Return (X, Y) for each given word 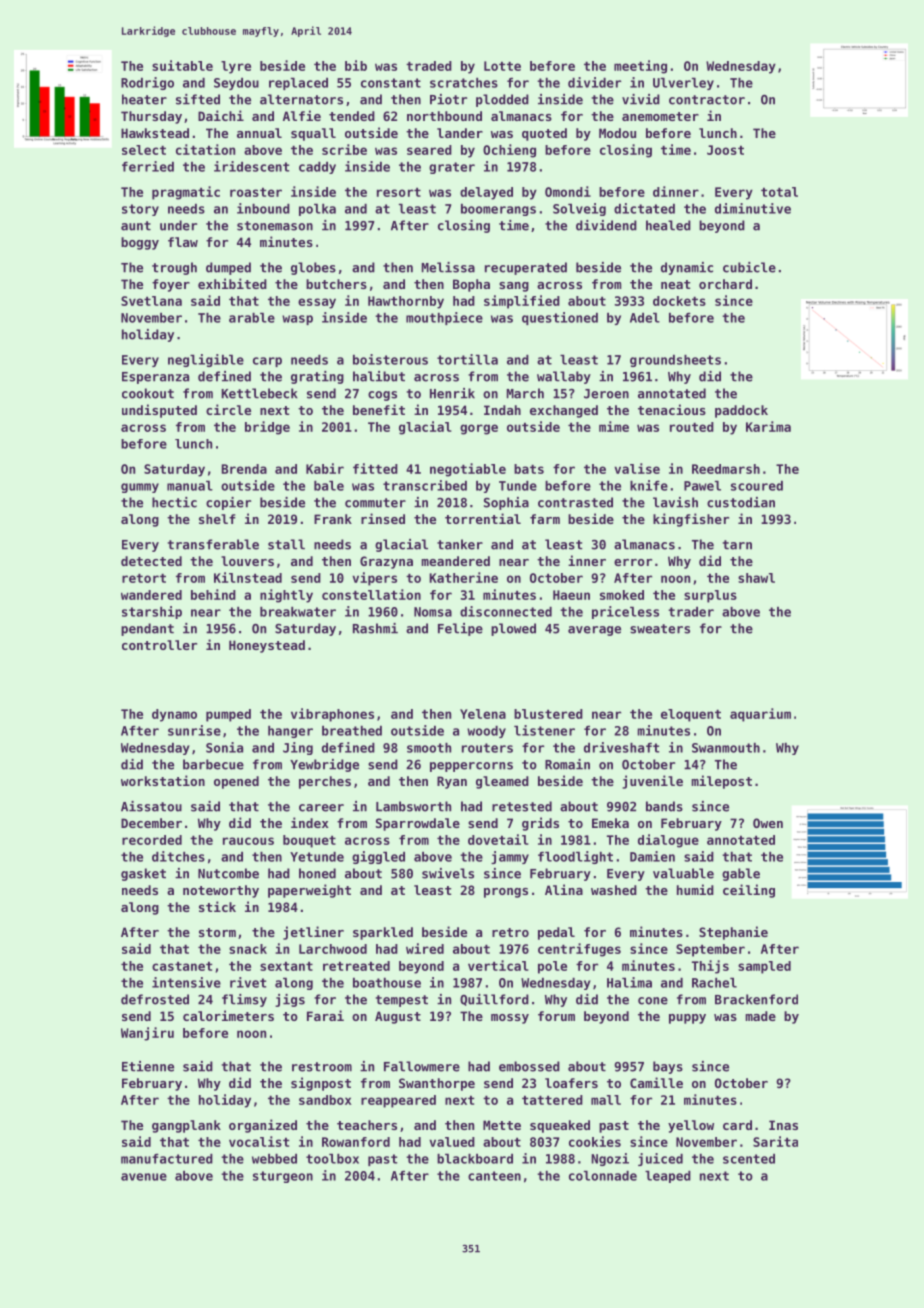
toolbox (332, 1159)
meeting (640, 67)
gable (741, 874)
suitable (182, 65)
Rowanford (356, 1142)
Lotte (502, 66)
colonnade (603, 1176)
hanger (290, 732)
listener (544, 730)
